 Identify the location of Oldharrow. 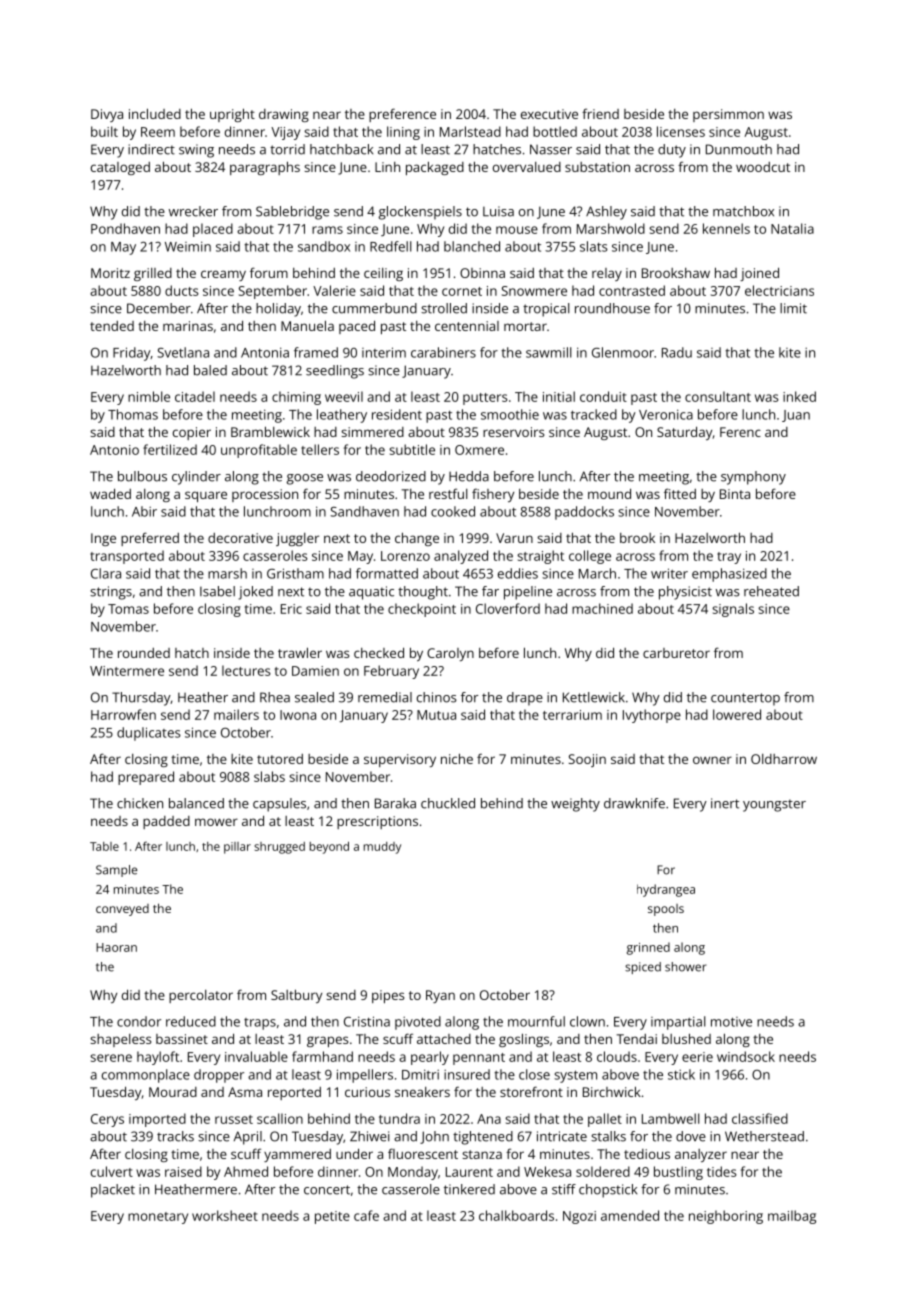
(784, 759).
